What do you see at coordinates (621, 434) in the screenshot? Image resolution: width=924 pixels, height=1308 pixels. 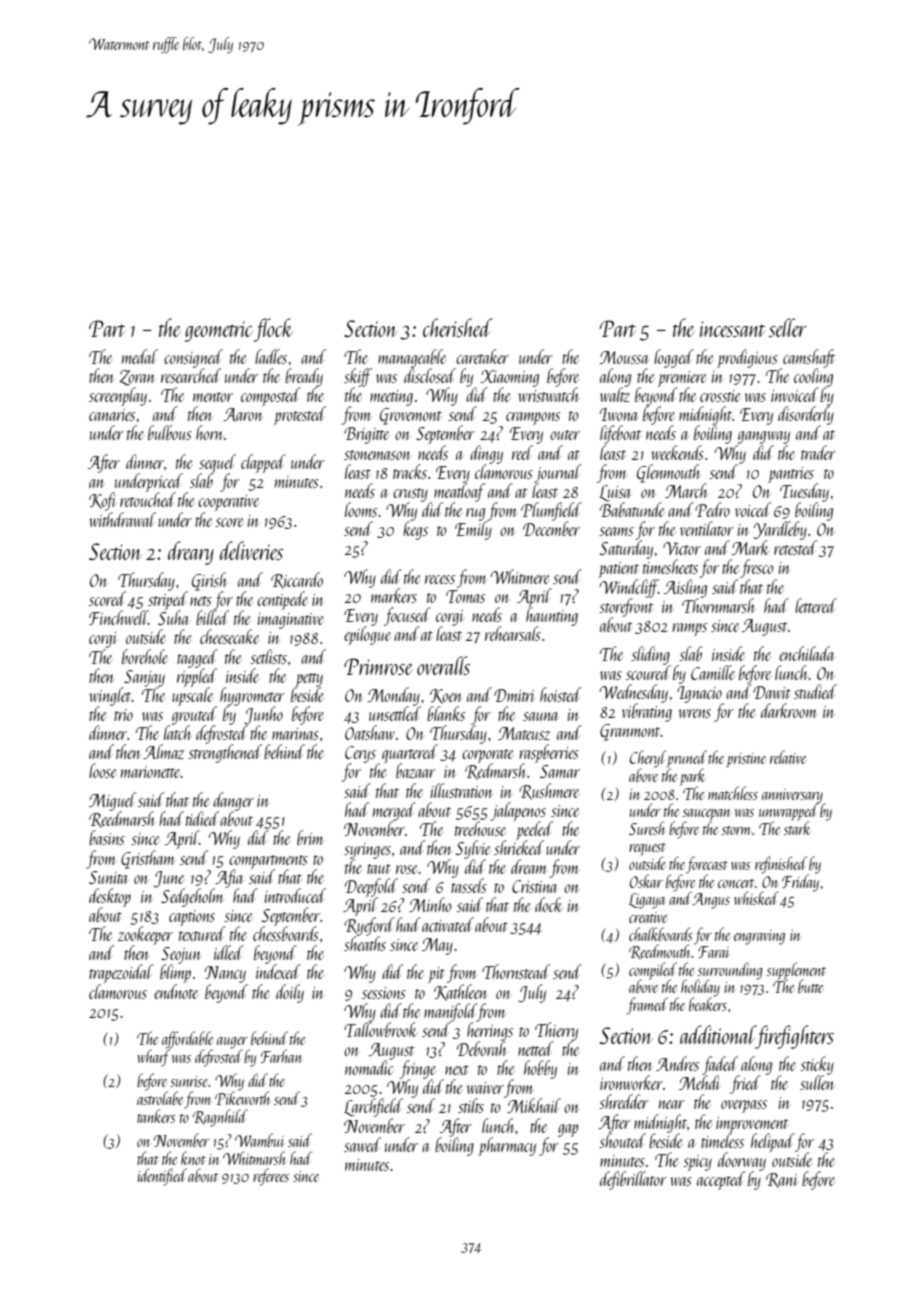 I see `lifeboat` at bounding box center [621, 434].
